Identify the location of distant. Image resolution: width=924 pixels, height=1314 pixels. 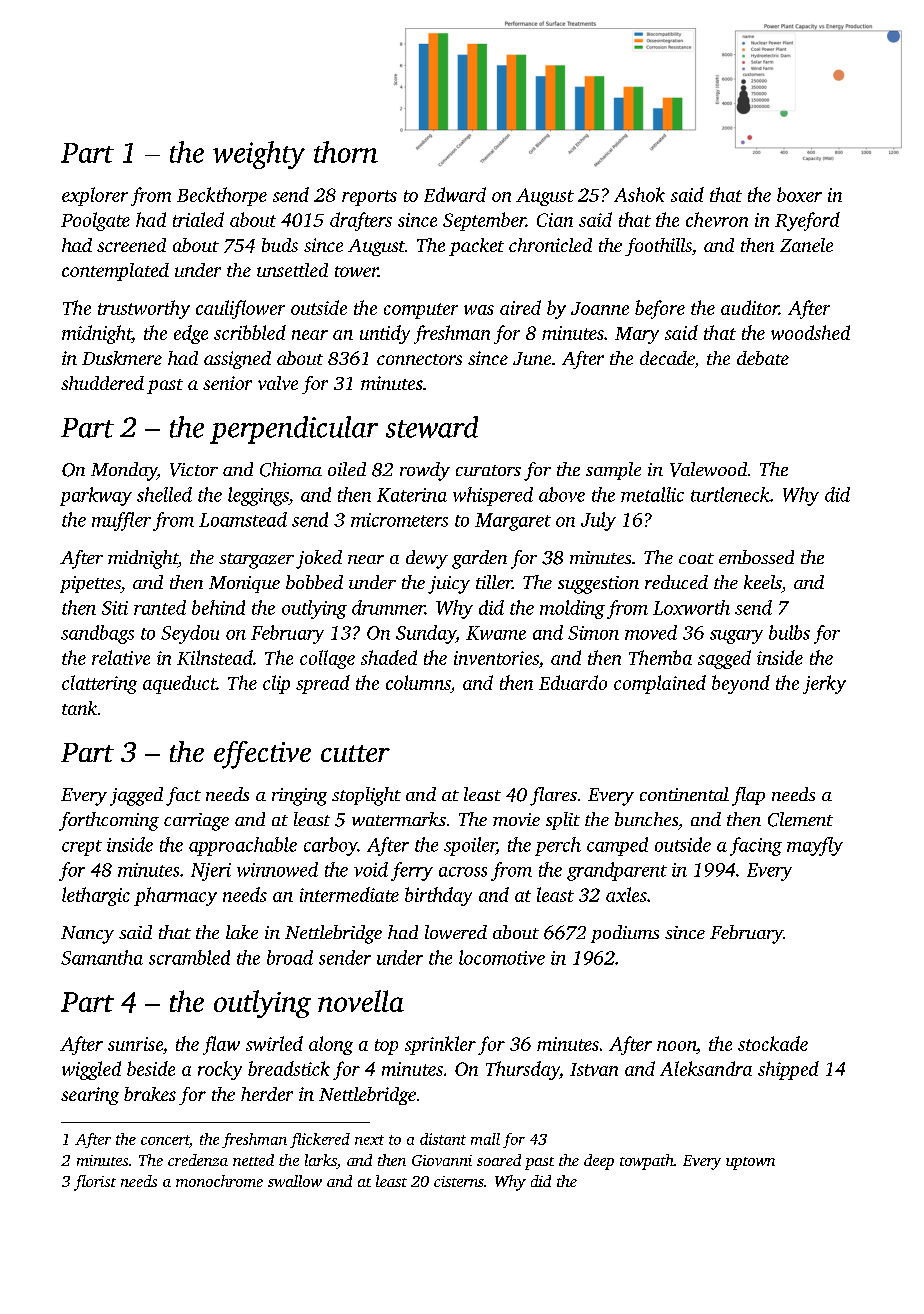
(443, 1139).
